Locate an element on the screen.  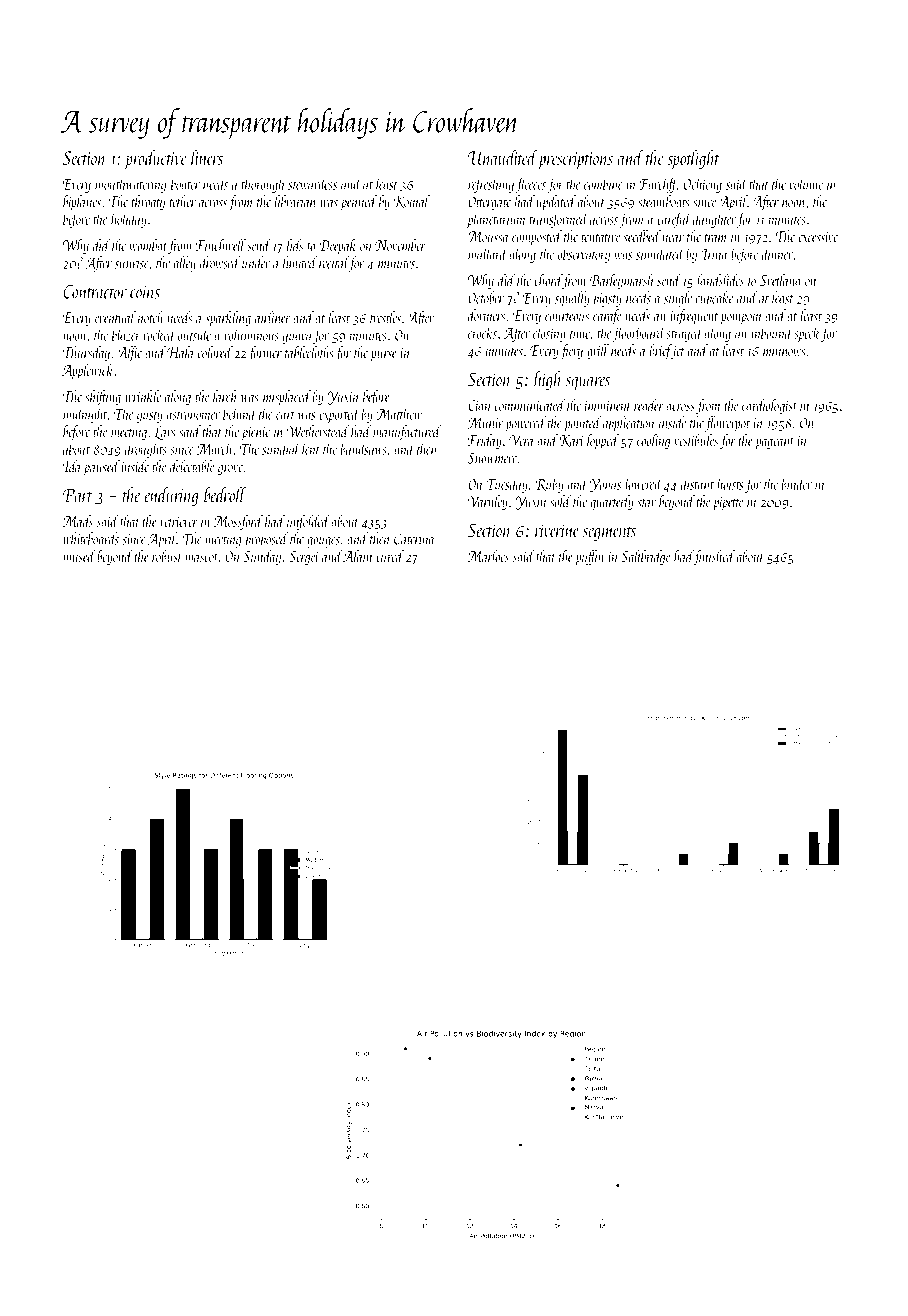
midnight is located at coordinates (85, 415).
